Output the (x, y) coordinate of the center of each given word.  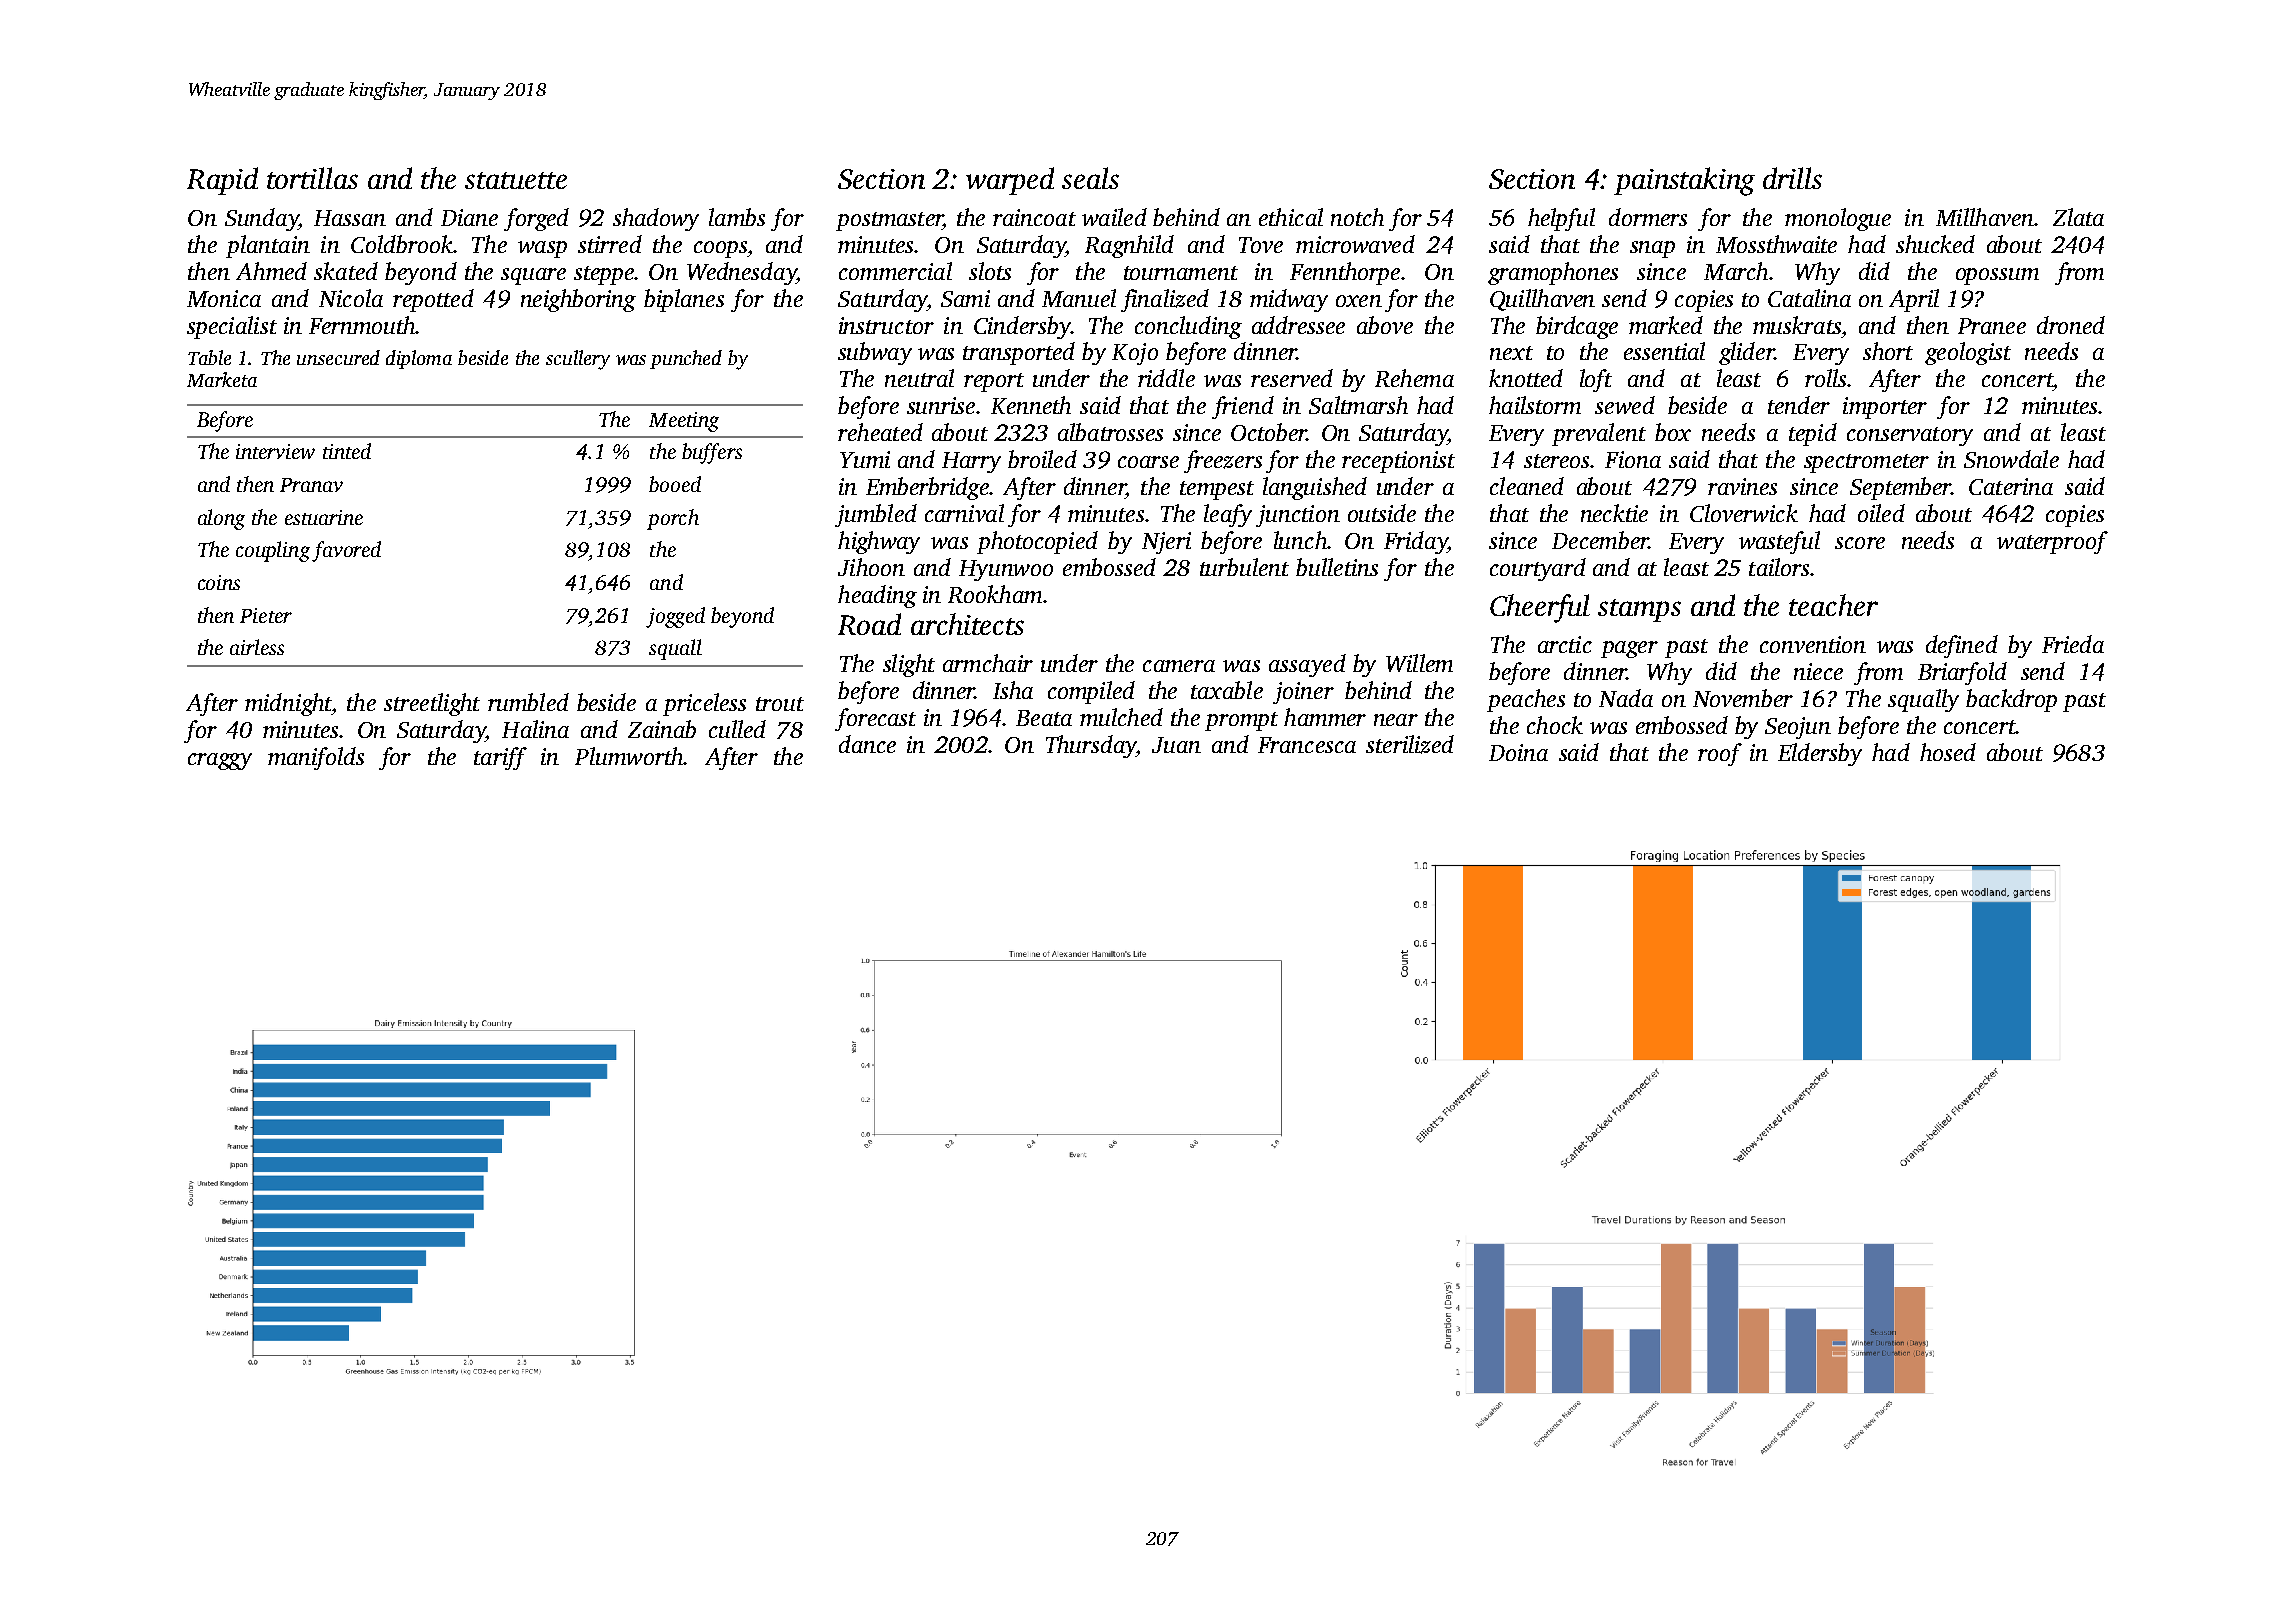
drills (1792, 178)
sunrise (941, 405)
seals (1090, 178)
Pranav (311, 485)
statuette (516, 180)
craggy (220, 761)
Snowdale (2011, 459)
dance (867, 744)
